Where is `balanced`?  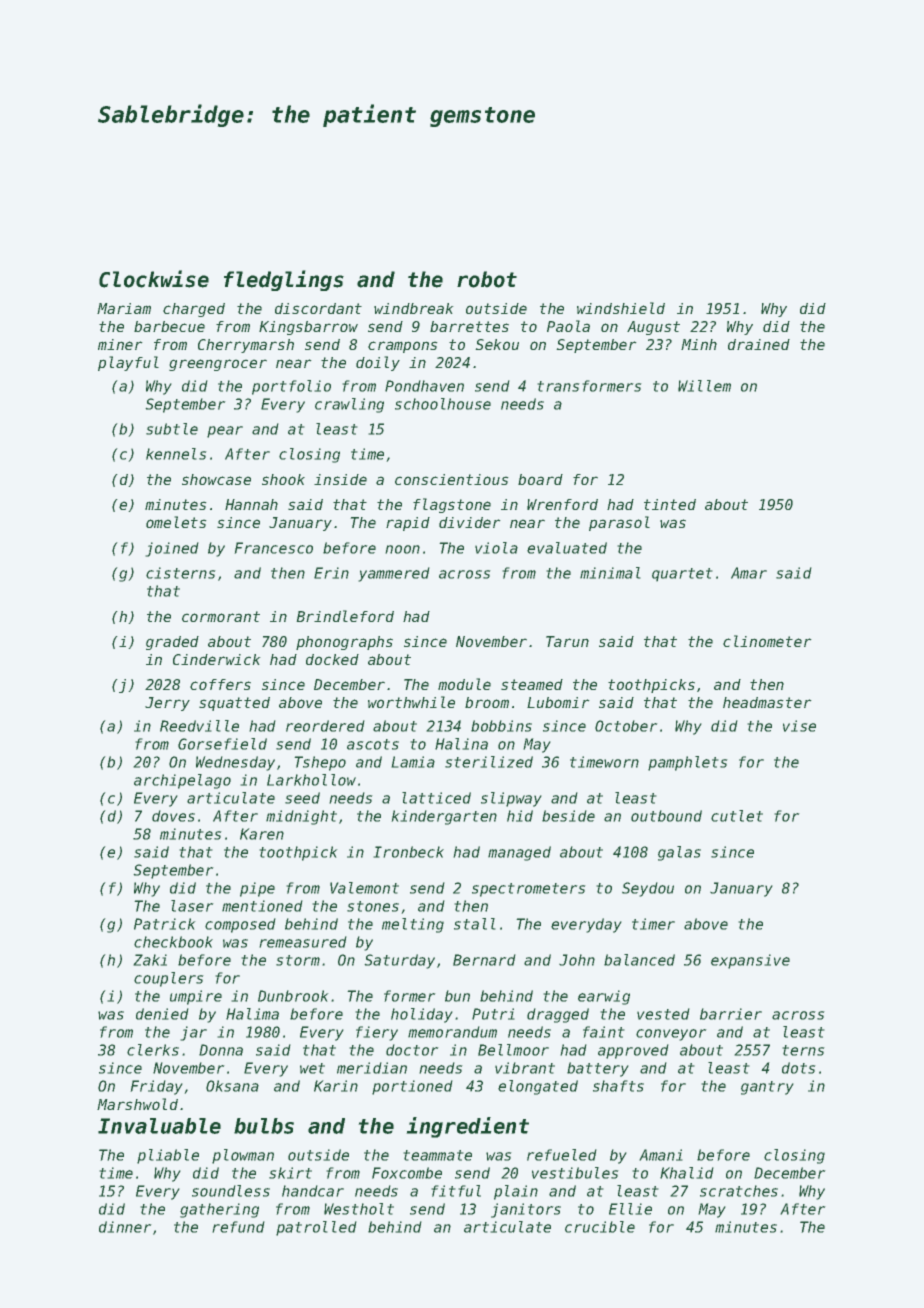 balanced is located at coordinates (639, 960).
